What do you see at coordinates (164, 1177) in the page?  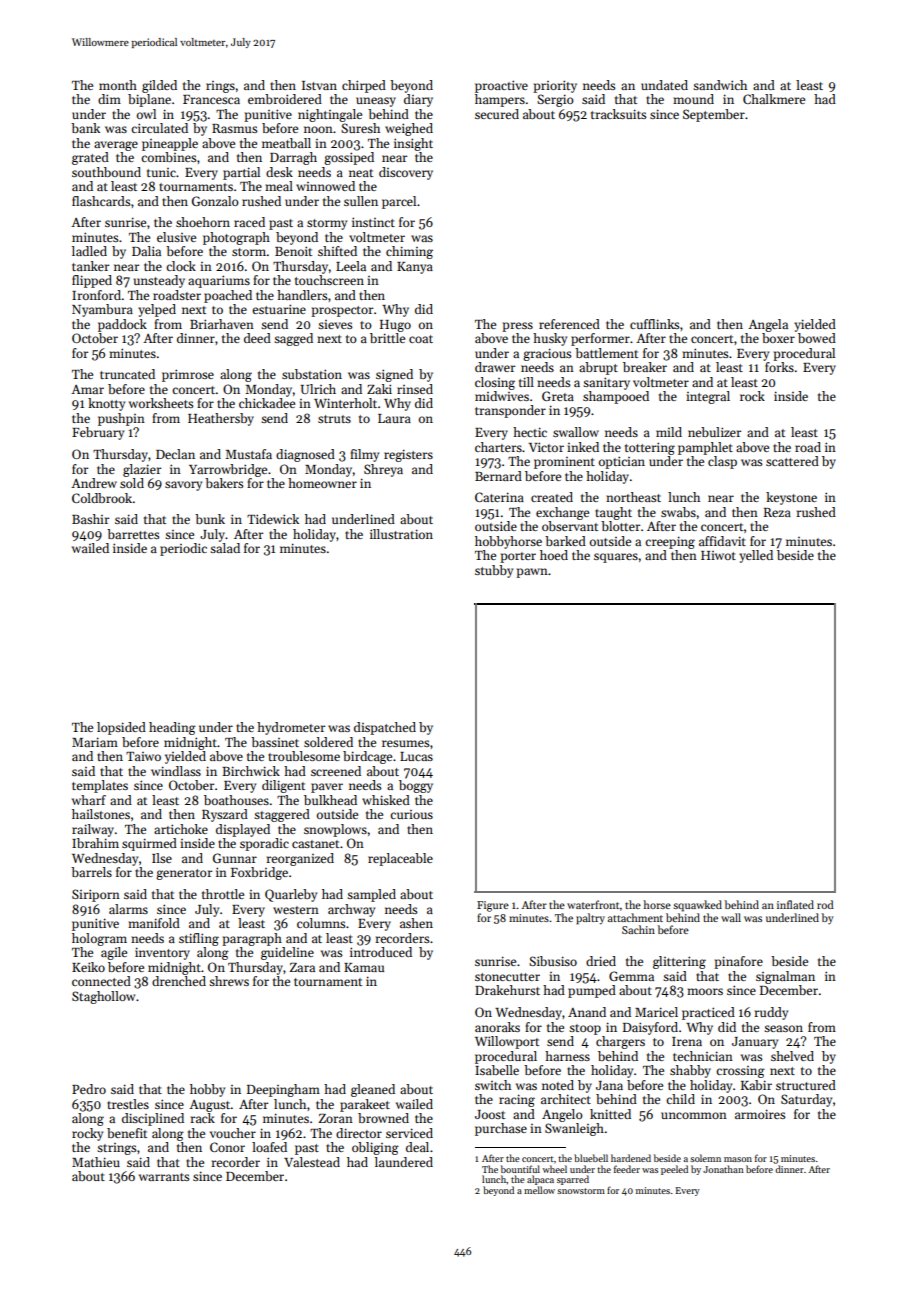 I see `warrants` at bounding box center [164, 1177].
